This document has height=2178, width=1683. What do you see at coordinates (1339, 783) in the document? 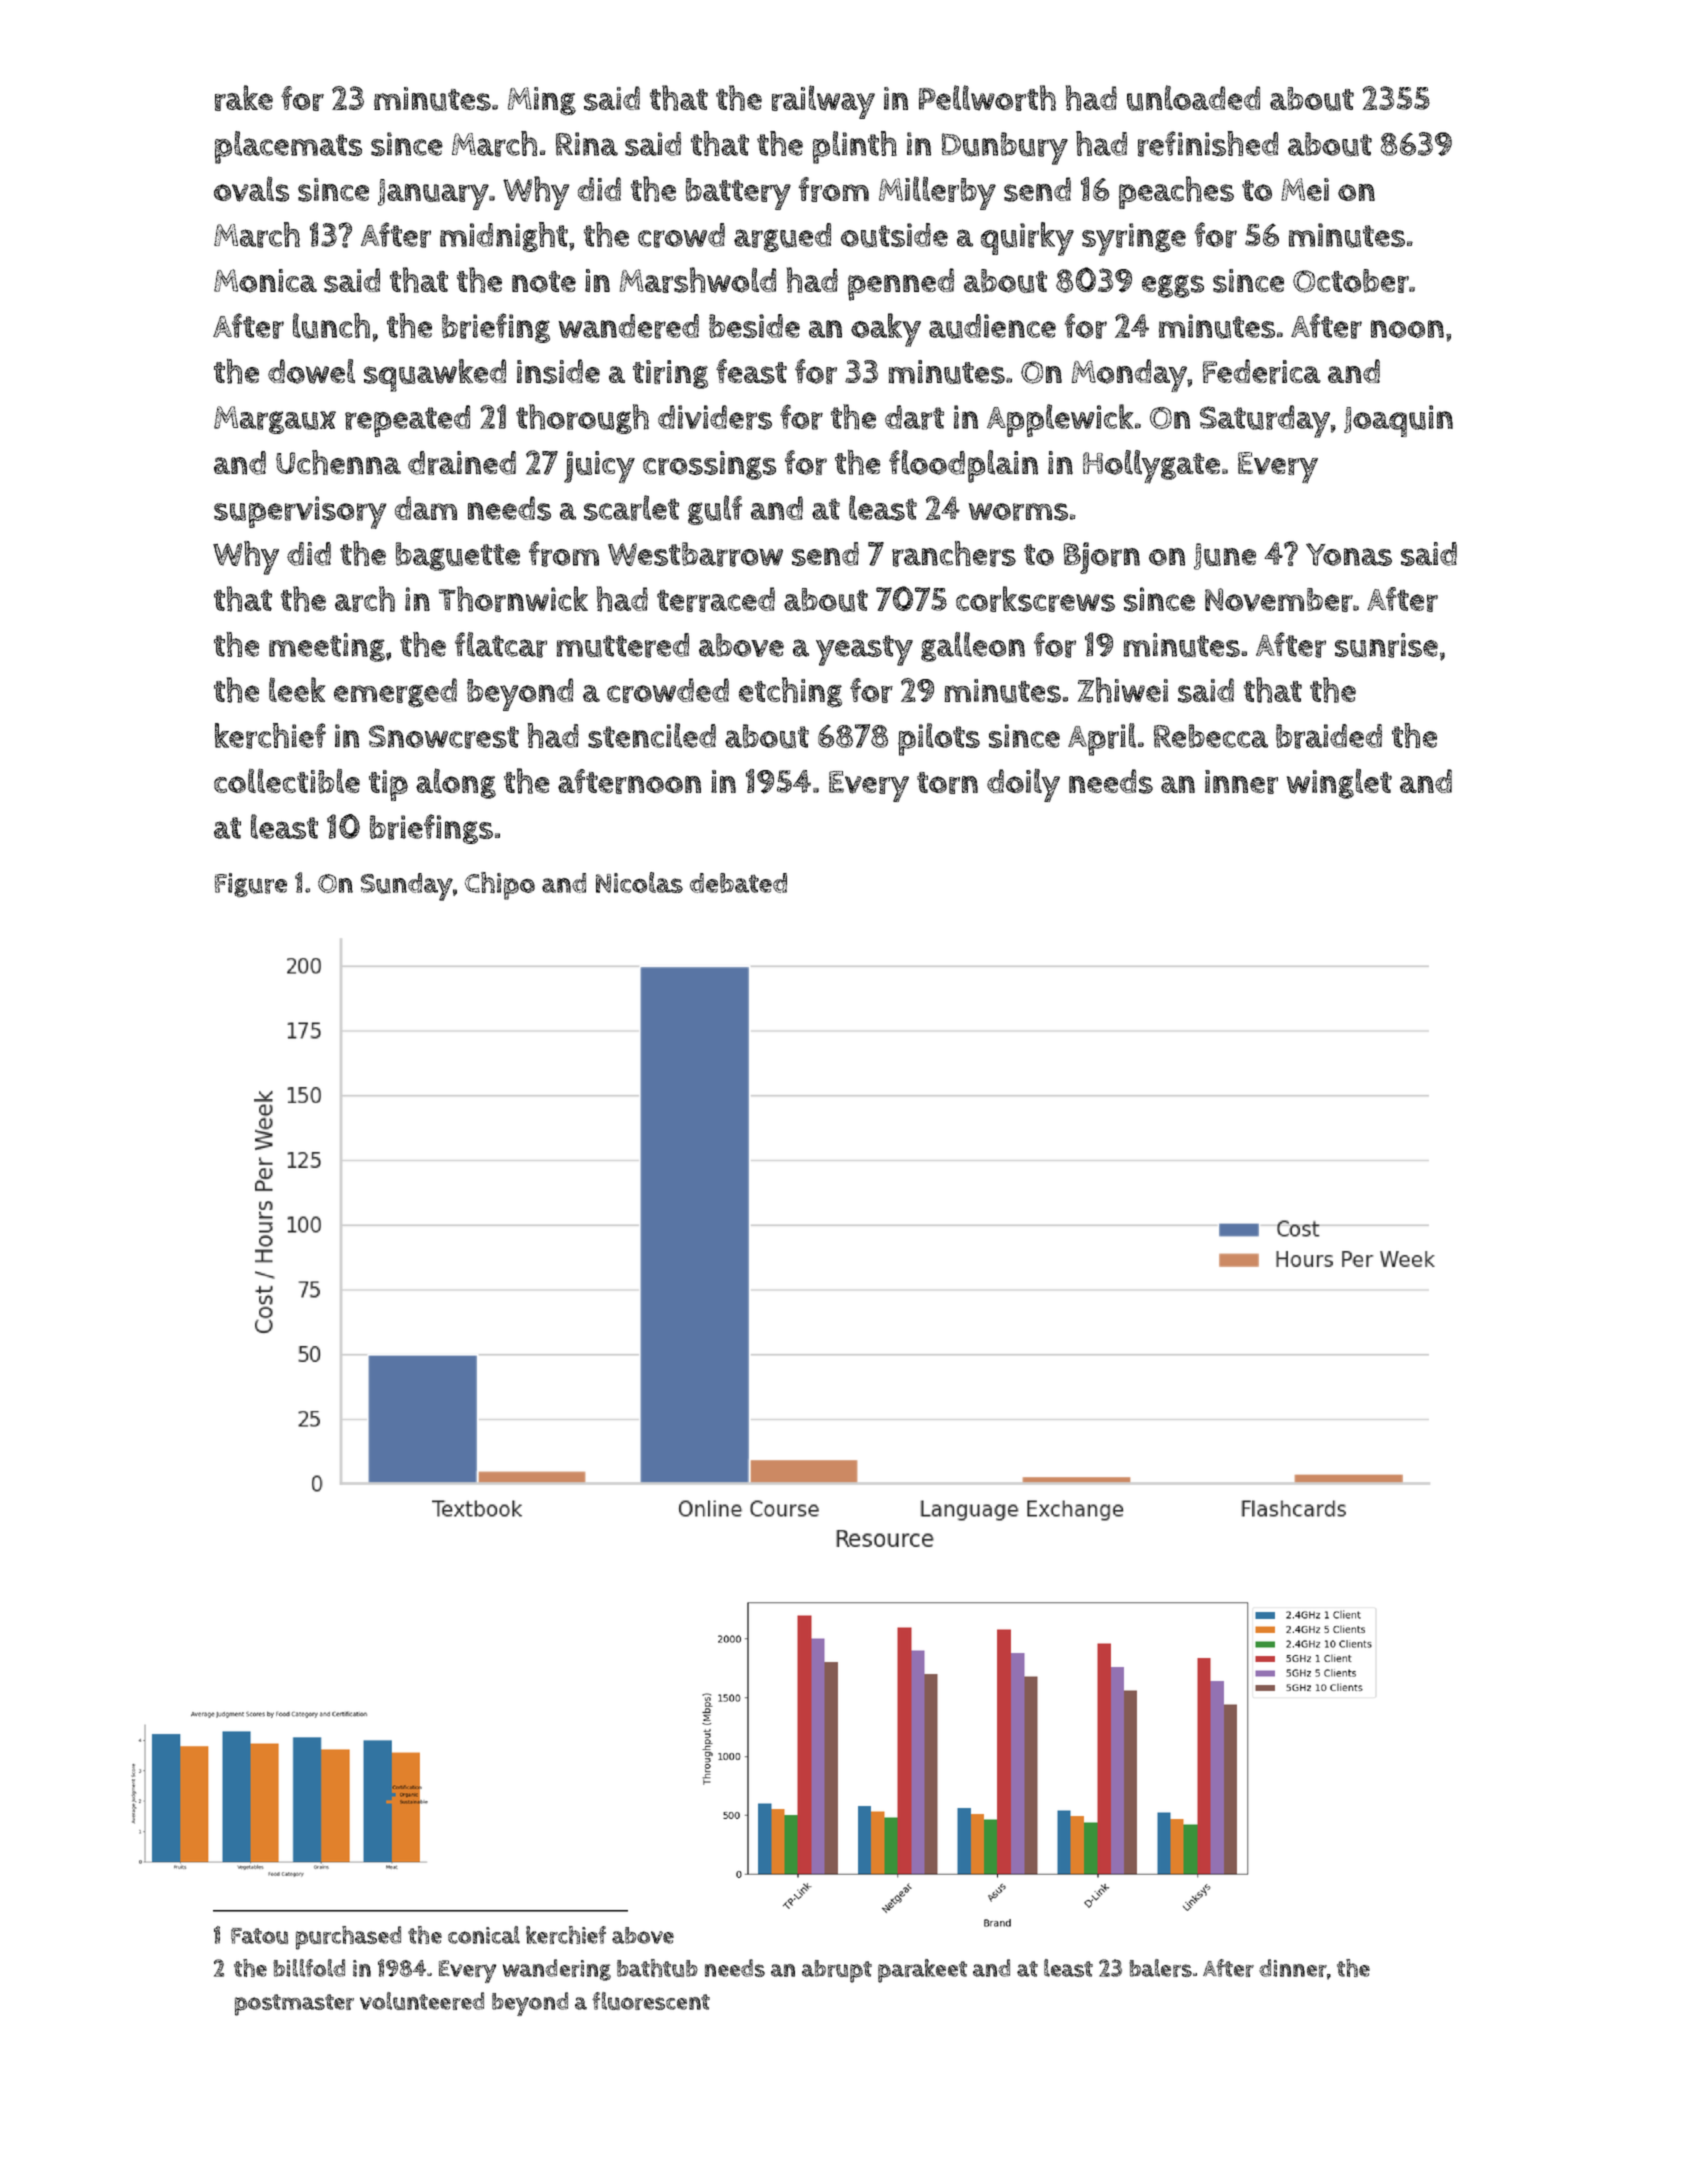
I see `winglet` at bounding box center [1339, 783].
